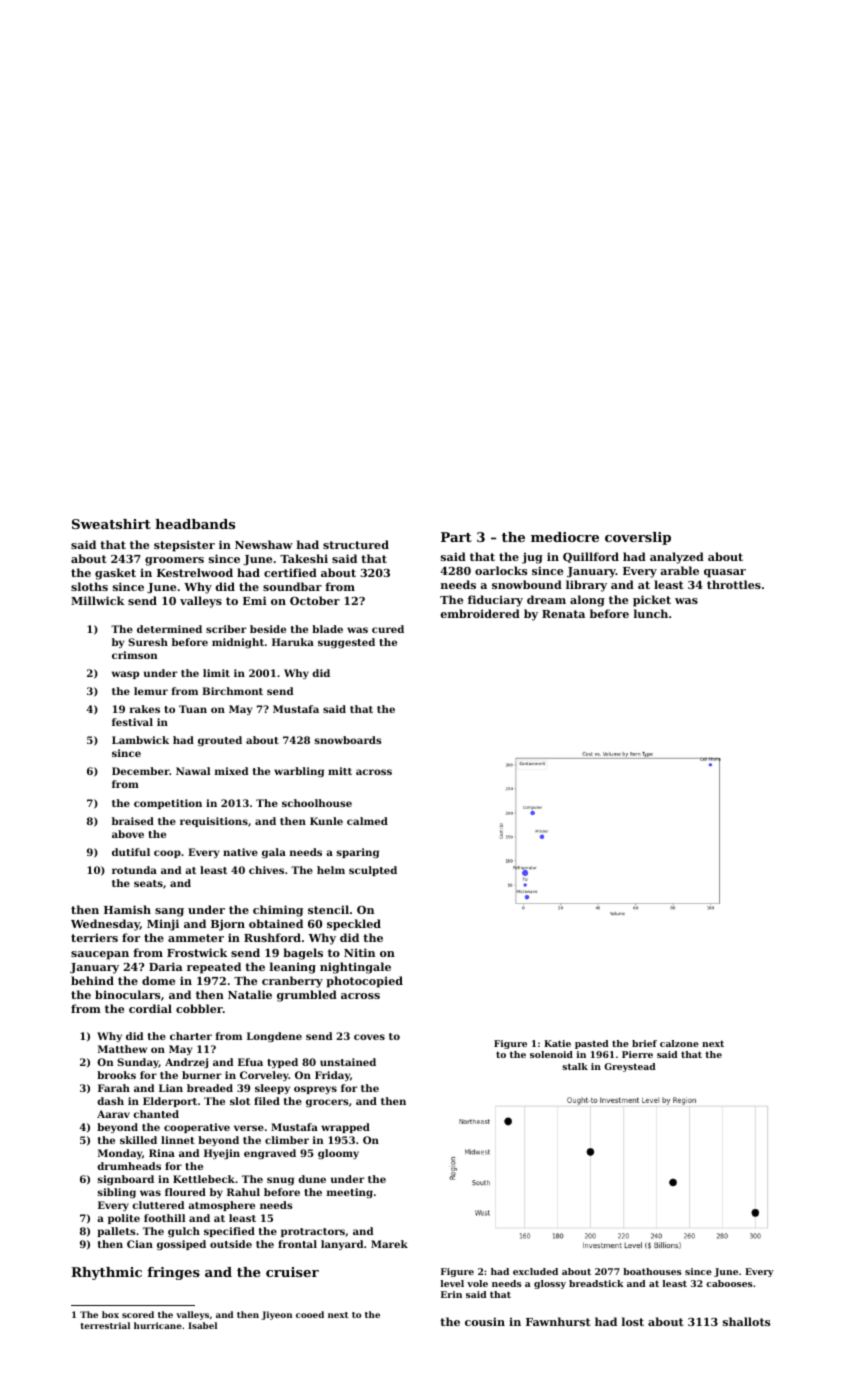 The height and width of the document is (1400, 849). I want to click on Fawnhurst, so click(558, 1321).
